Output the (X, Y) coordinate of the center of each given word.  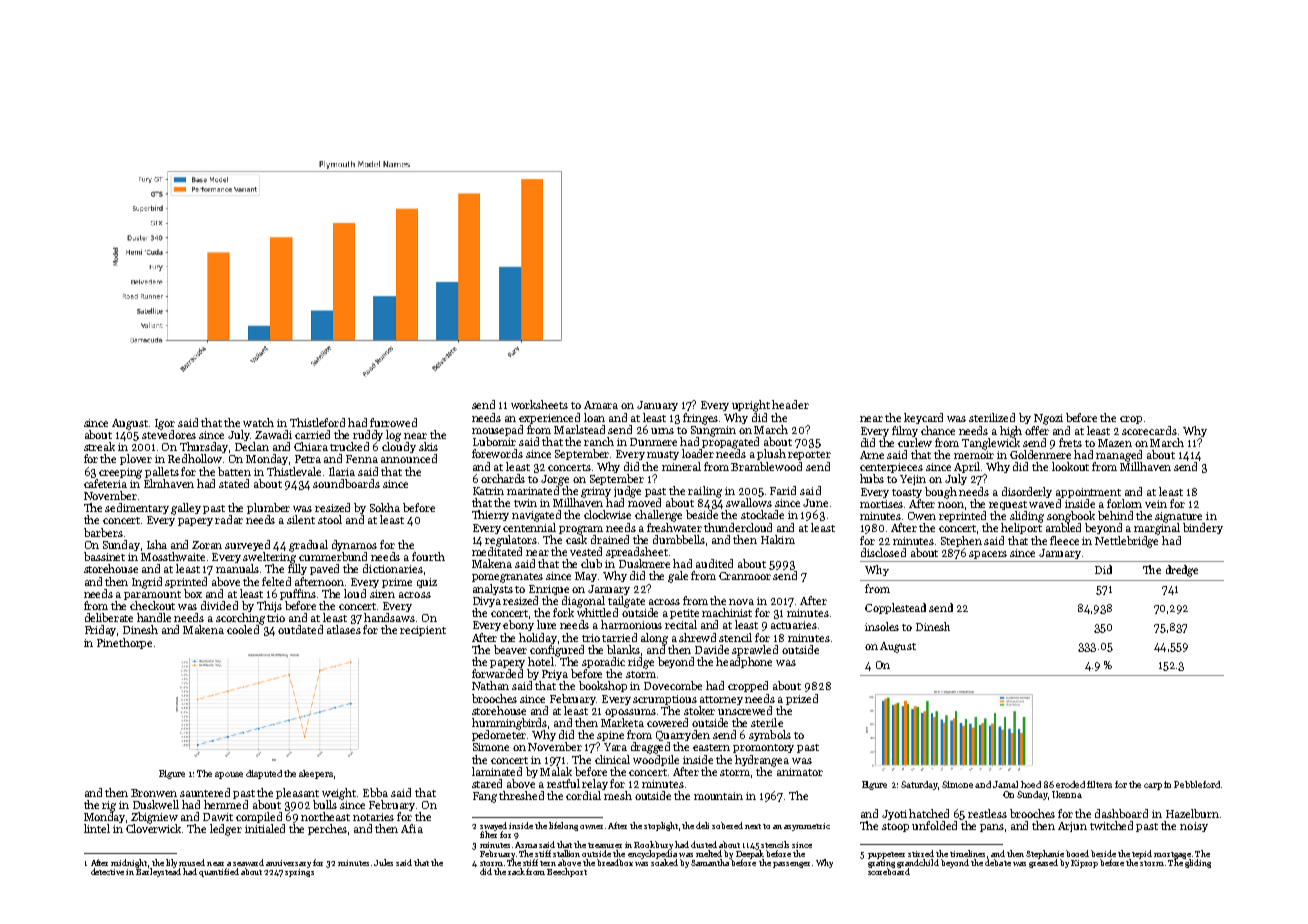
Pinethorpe (124, 643)
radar (229, 519)
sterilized (992, 417)
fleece (1064, 540)
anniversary (288, 864)
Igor (165, 424)
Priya (555, 675)
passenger (791, 865)
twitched (1111, 825)
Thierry (490, 515)
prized (802, 699)
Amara (601, 405)
